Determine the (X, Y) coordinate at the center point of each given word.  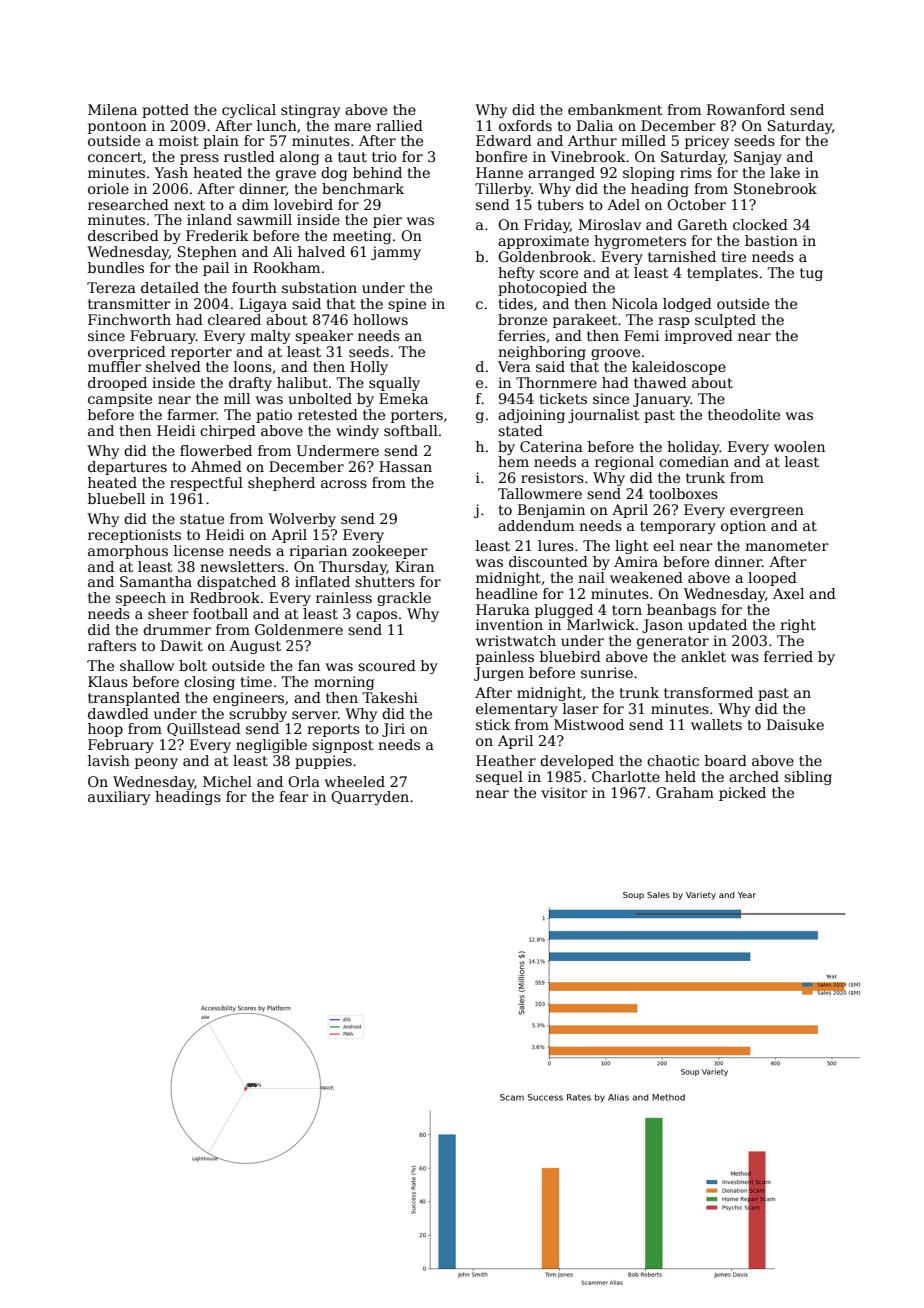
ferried (788, 656)
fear (294, 796)
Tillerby (503, 190)
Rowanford (746, 109)
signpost (343, 746)
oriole (108, 188)
